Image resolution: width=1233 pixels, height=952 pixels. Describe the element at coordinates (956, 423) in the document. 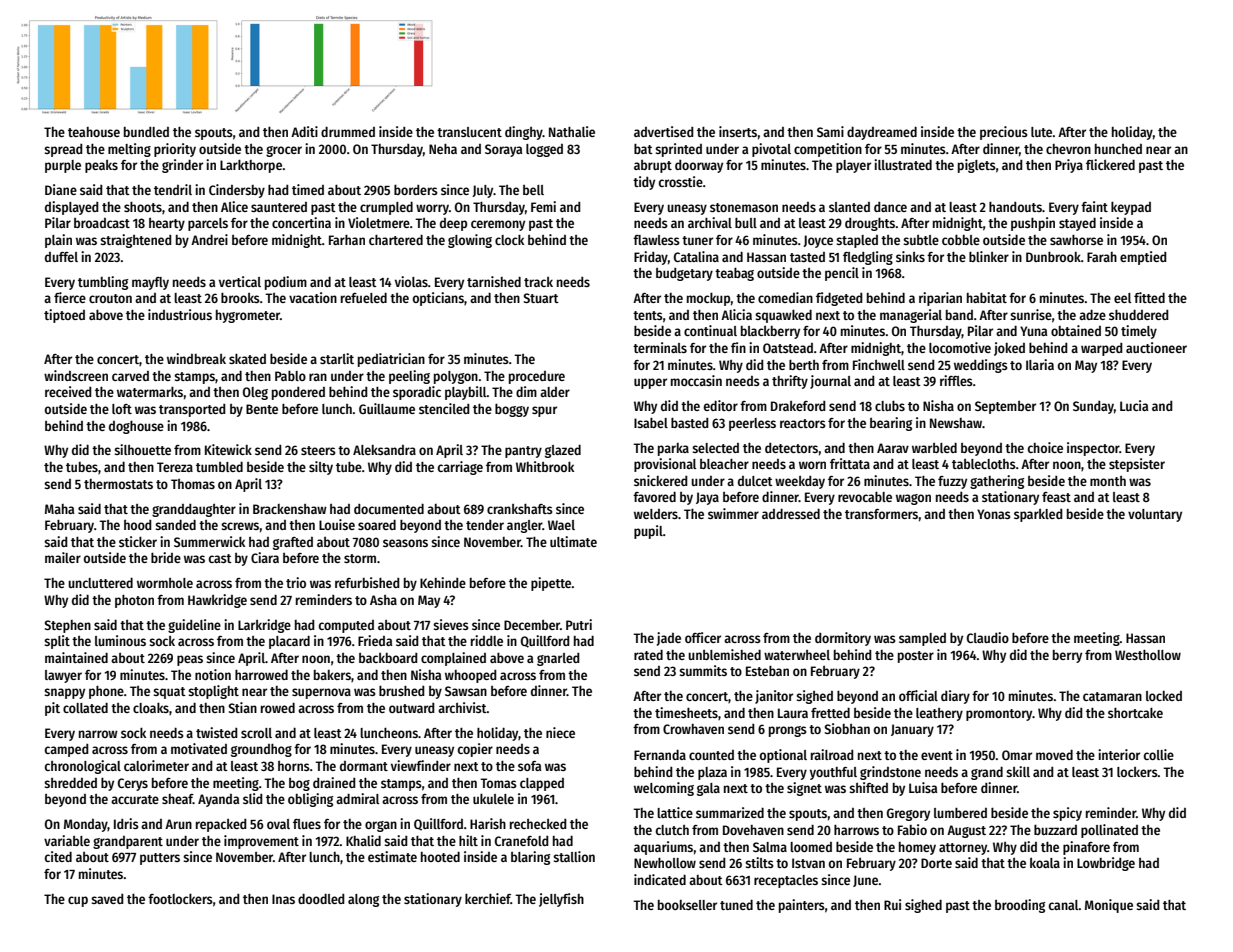

I see `Newshaw` at that location.
